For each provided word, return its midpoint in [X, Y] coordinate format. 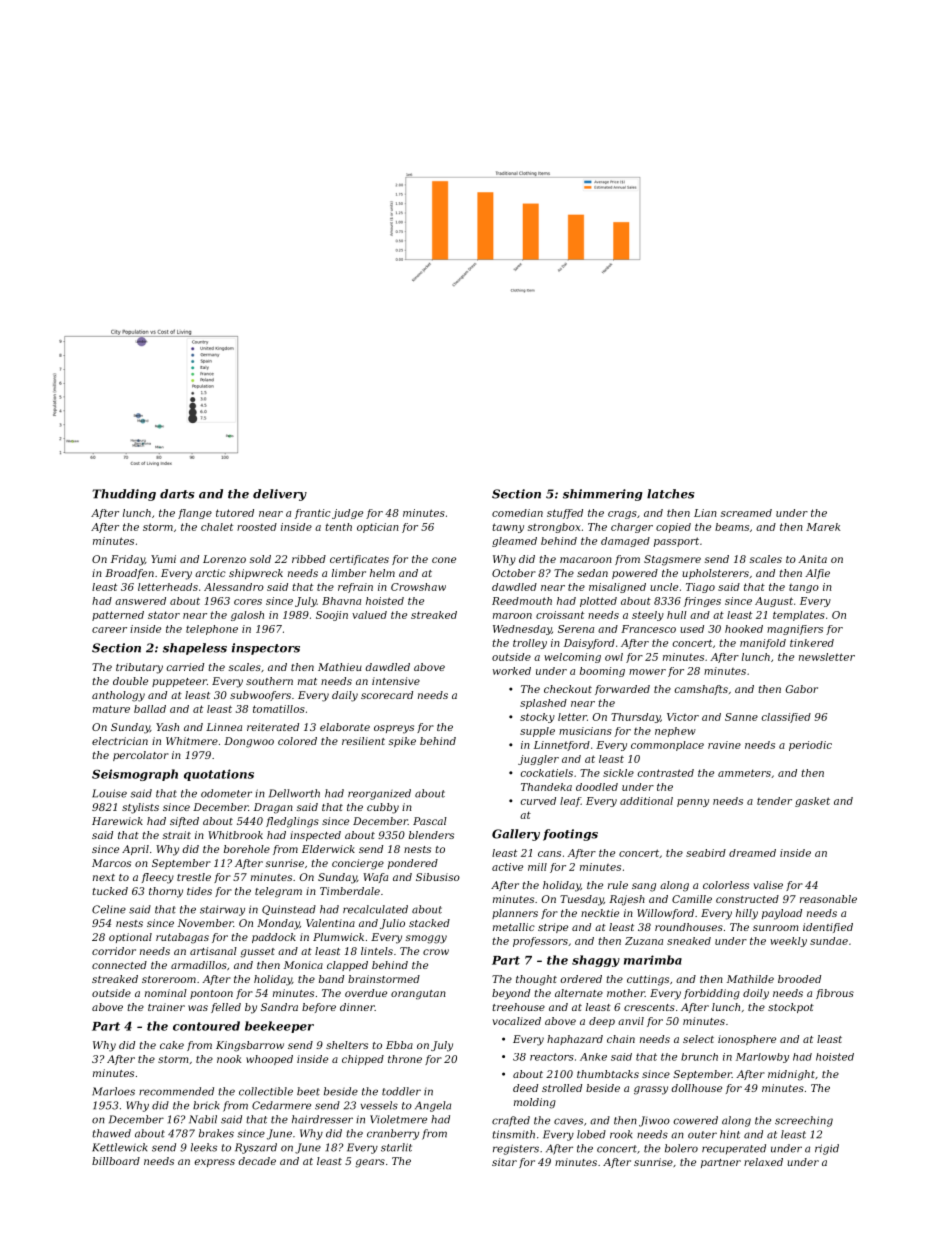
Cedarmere [281, 1105]
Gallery [516, 835]
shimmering [602, 495]
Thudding [124, 495]
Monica [303, 965]
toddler [401, 1091]
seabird [706, 853]
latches [671, 494]
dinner [357, 1007]
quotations [219, 775]
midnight [791, 1075]
